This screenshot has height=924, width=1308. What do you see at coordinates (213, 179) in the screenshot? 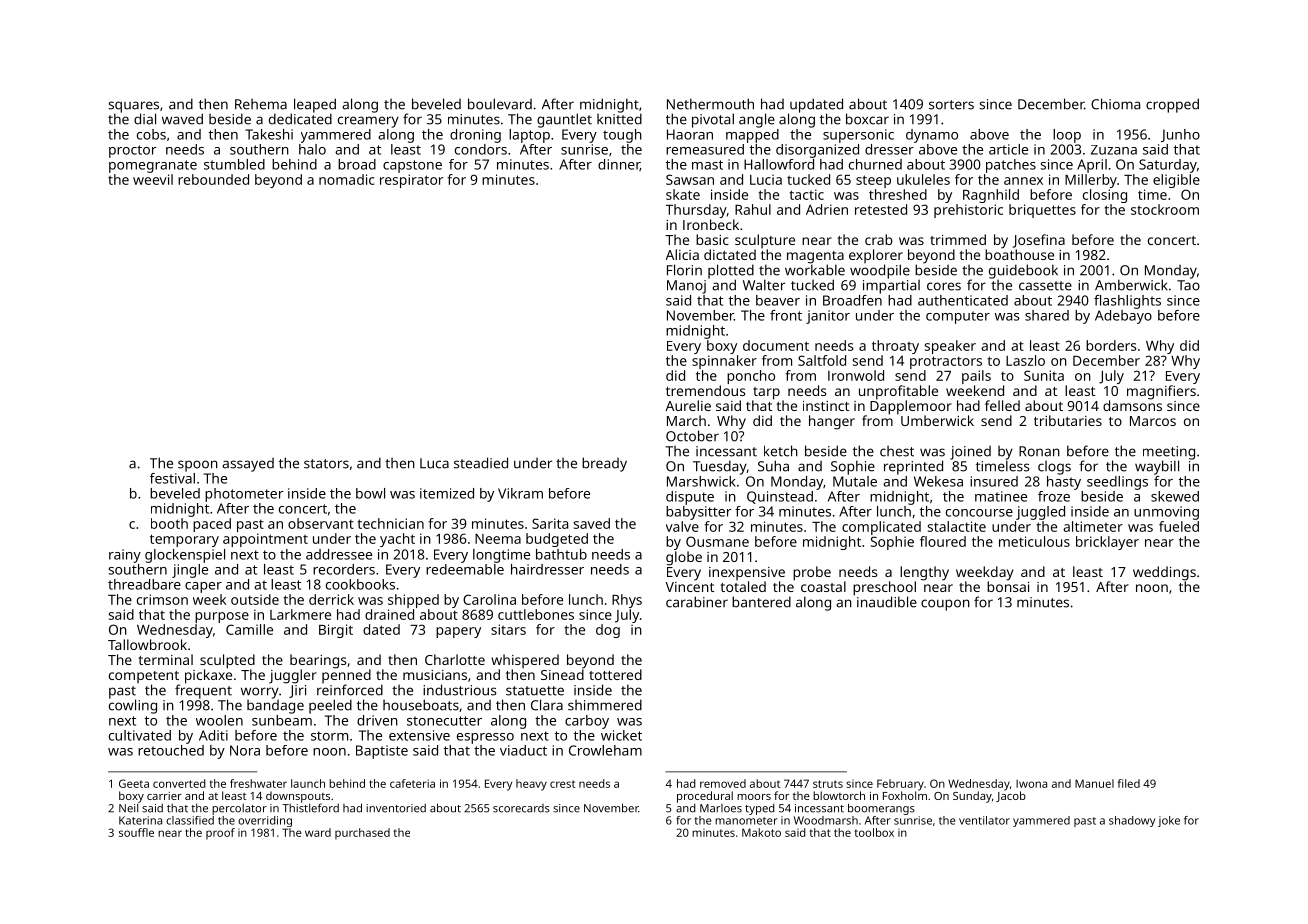
I see `rebounded` at bounding box center [213, 179].
